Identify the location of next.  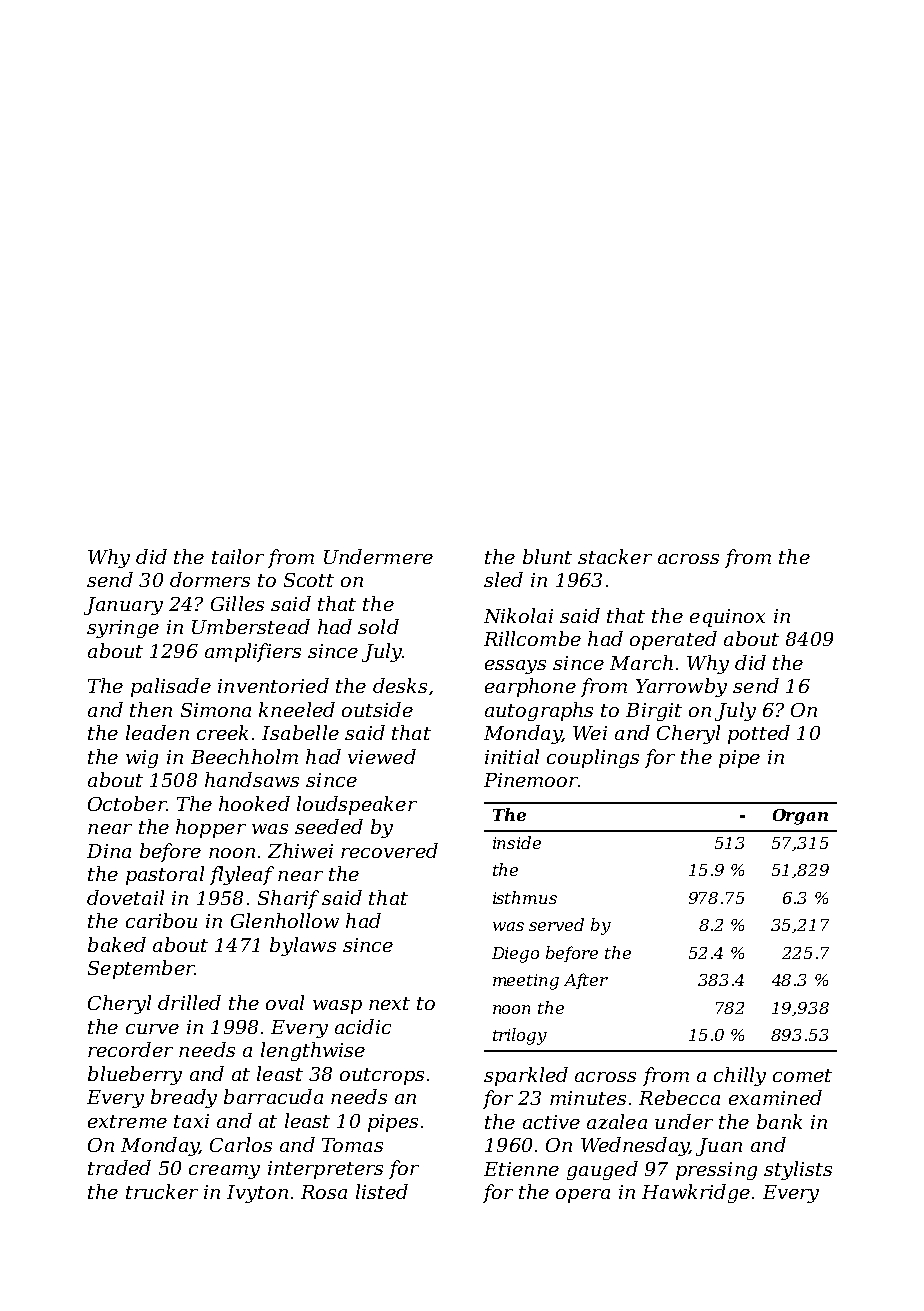
(389, 1003).
